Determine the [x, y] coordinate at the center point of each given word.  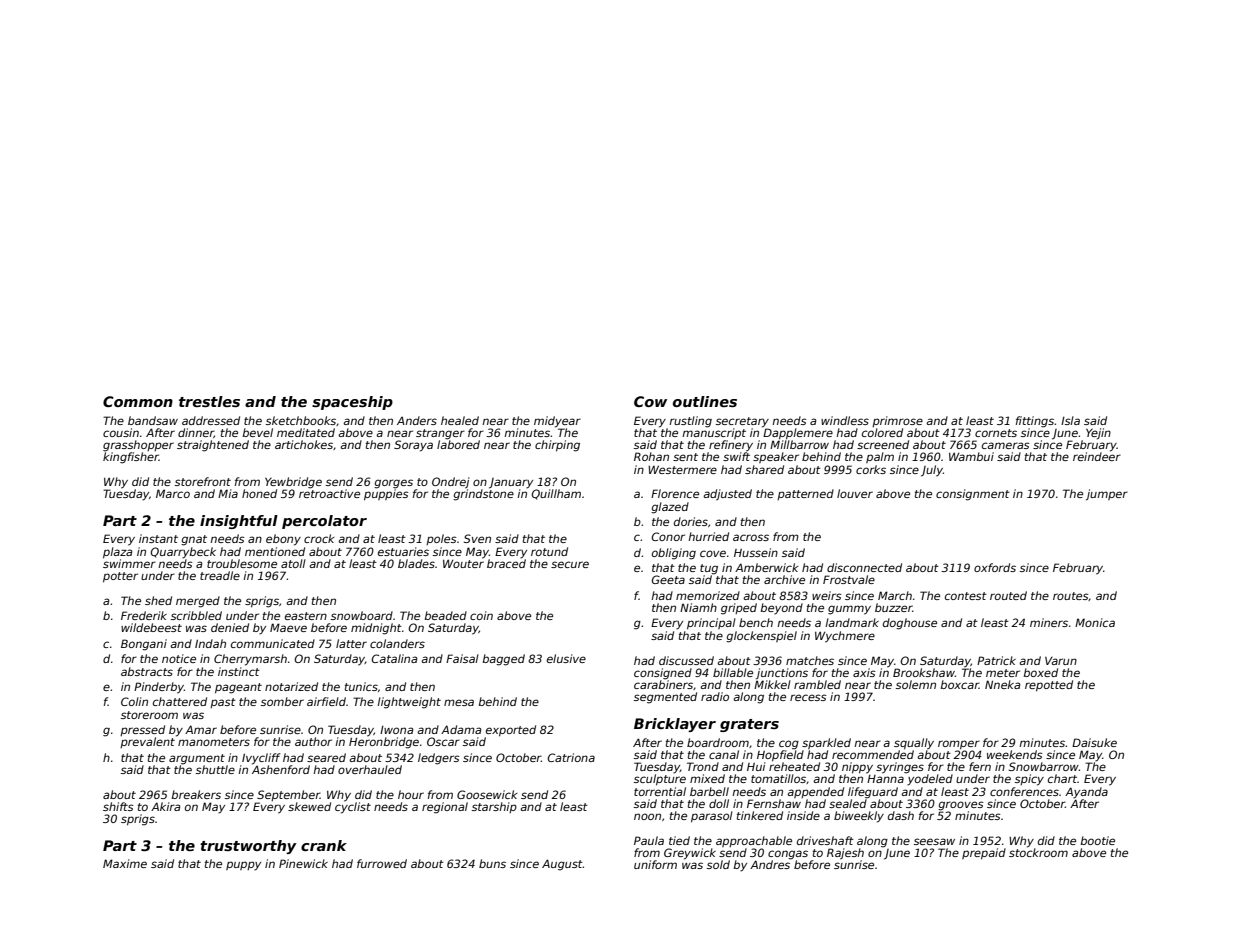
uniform [655, 864]
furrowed [382, 863]
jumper [1107, 495]
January [511, 483]
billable [733, 672]
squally [914, 744]
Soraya [413, 446]
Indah [210, 643]
